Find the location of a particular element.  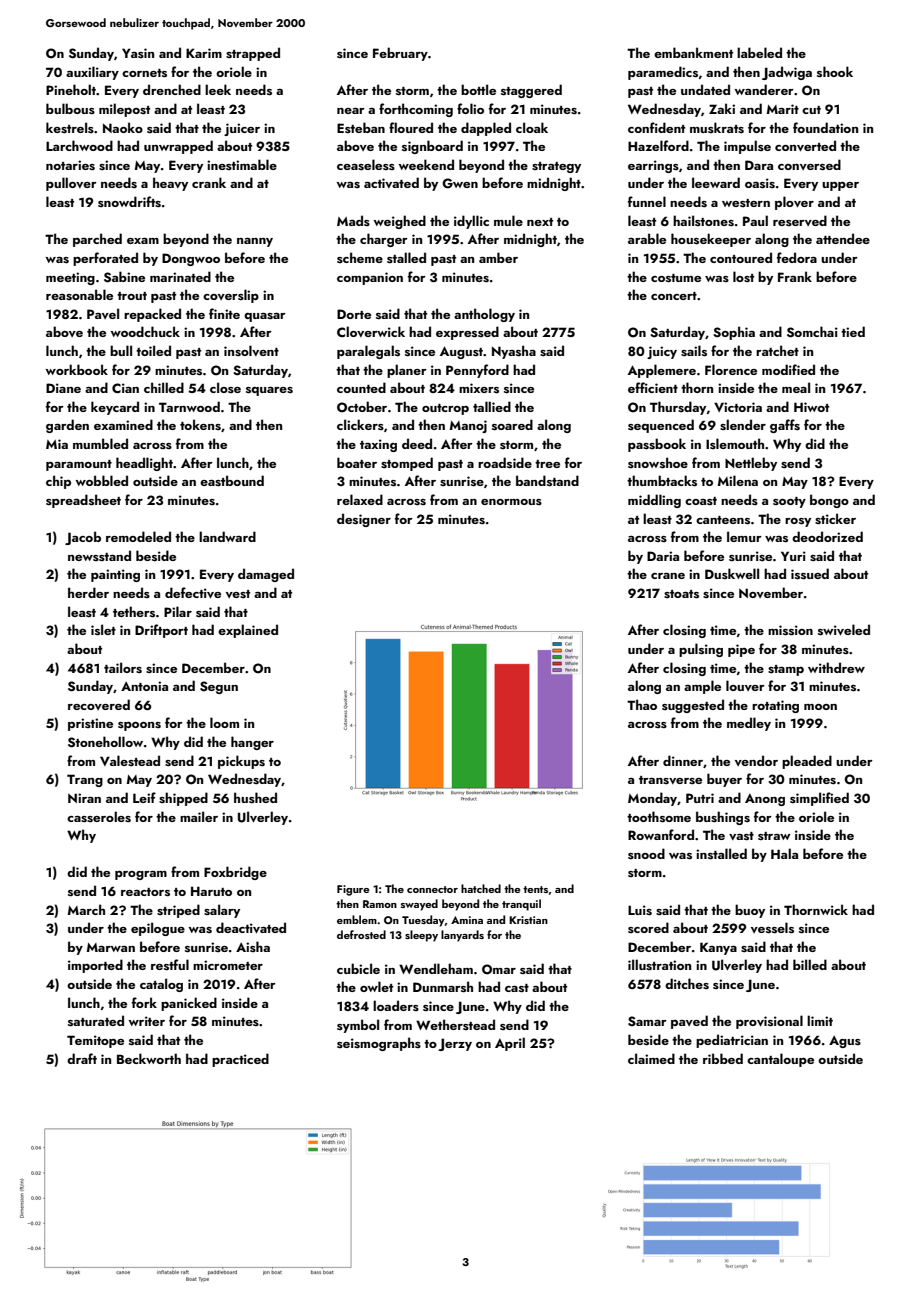

strapped is located at coordinates (253, 54).
